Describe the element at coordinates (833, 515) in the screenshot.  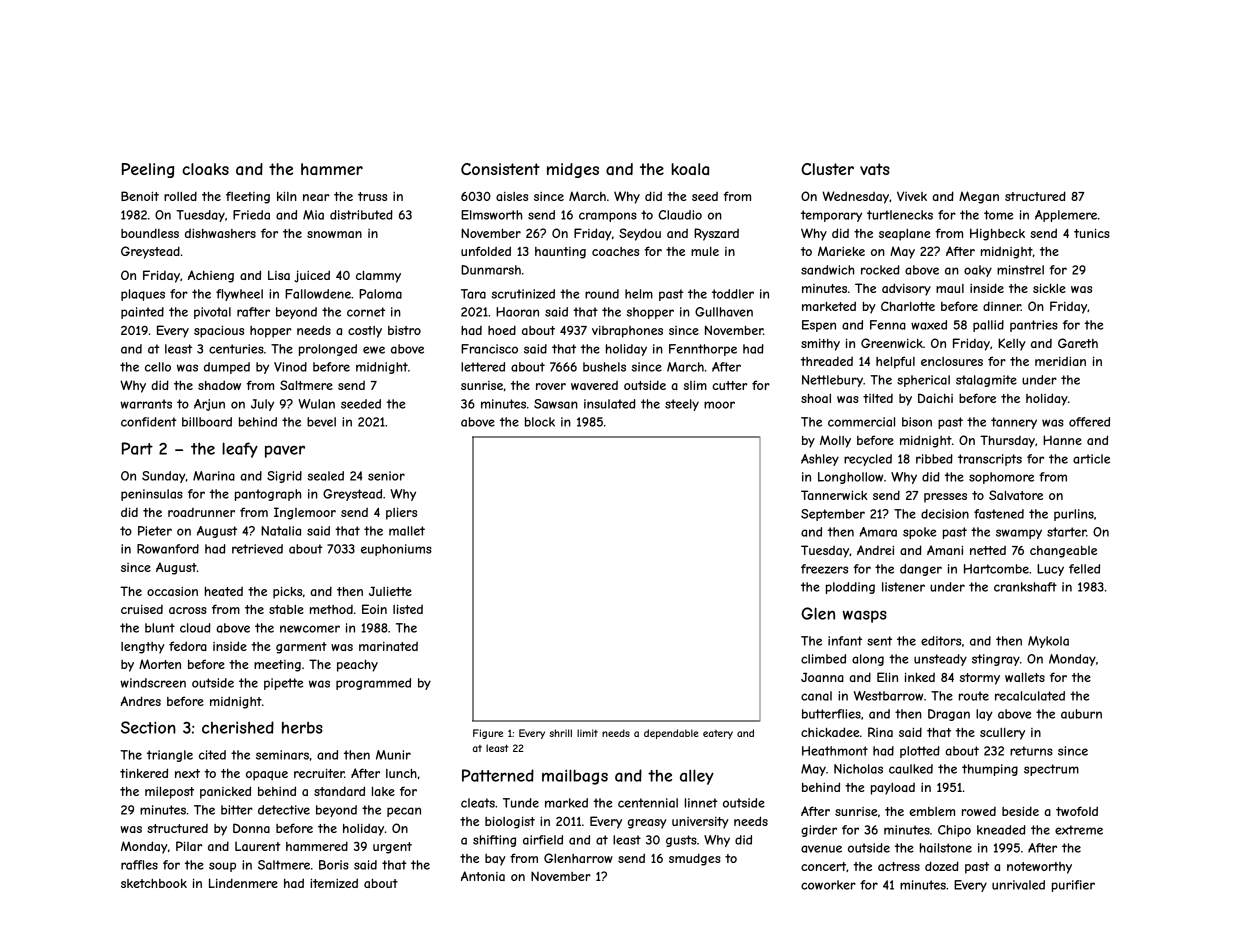
I see `September` at that location.
